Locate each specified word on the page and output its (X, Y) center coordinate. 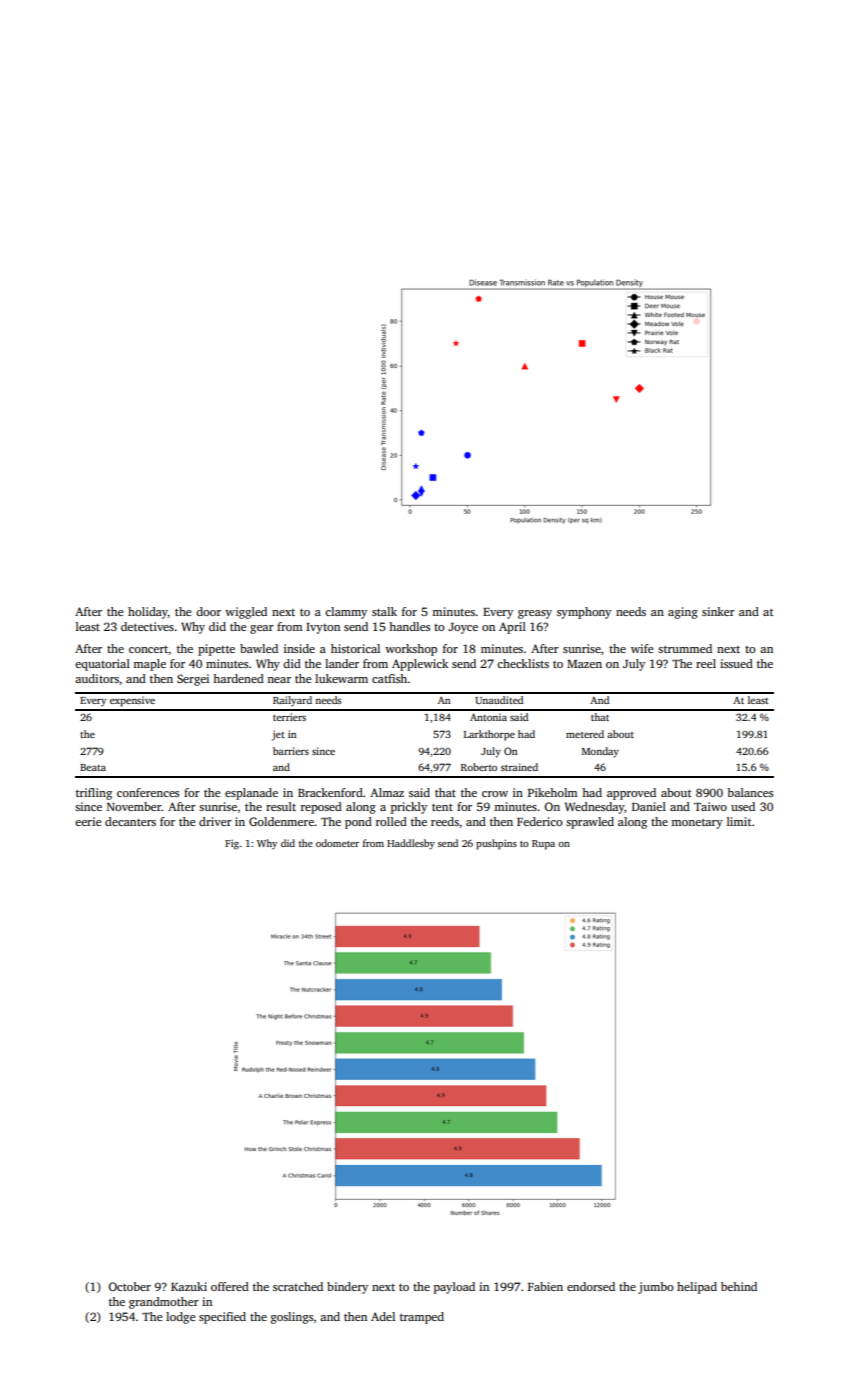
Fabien (545, 1286)
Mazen (584, 664)
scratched (298, 1286)
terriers (289, 717)
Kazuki (189, 1286)
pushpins (496, 844)
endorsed (591, 1286)
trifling (94, 794)
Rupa (543, 845)
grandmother (164, 1303)
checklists (523, 663)
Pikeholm (552, 792)
